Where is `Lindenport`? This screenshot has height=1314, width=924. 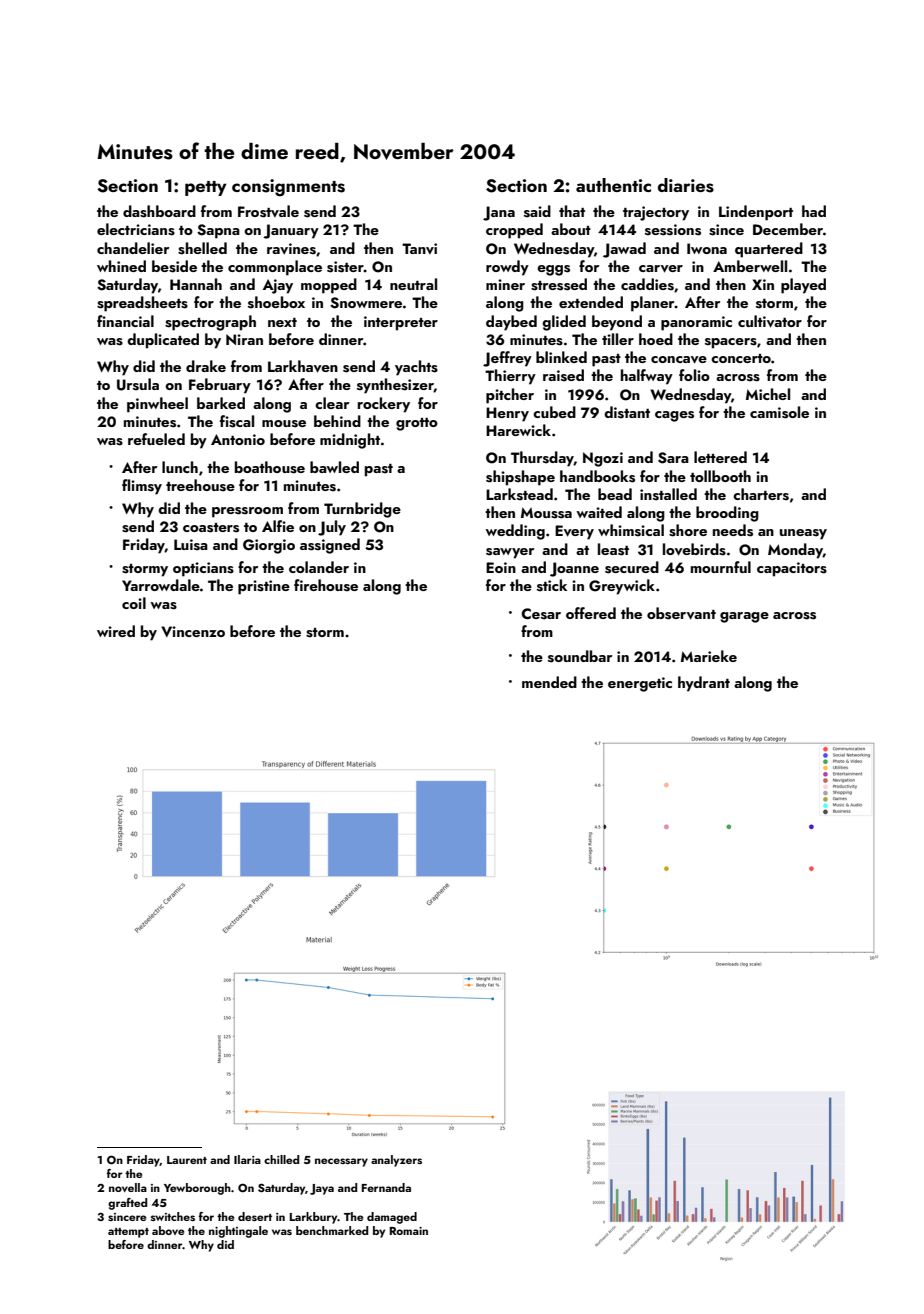 Lindenport is located at coordinates (756, 213).
